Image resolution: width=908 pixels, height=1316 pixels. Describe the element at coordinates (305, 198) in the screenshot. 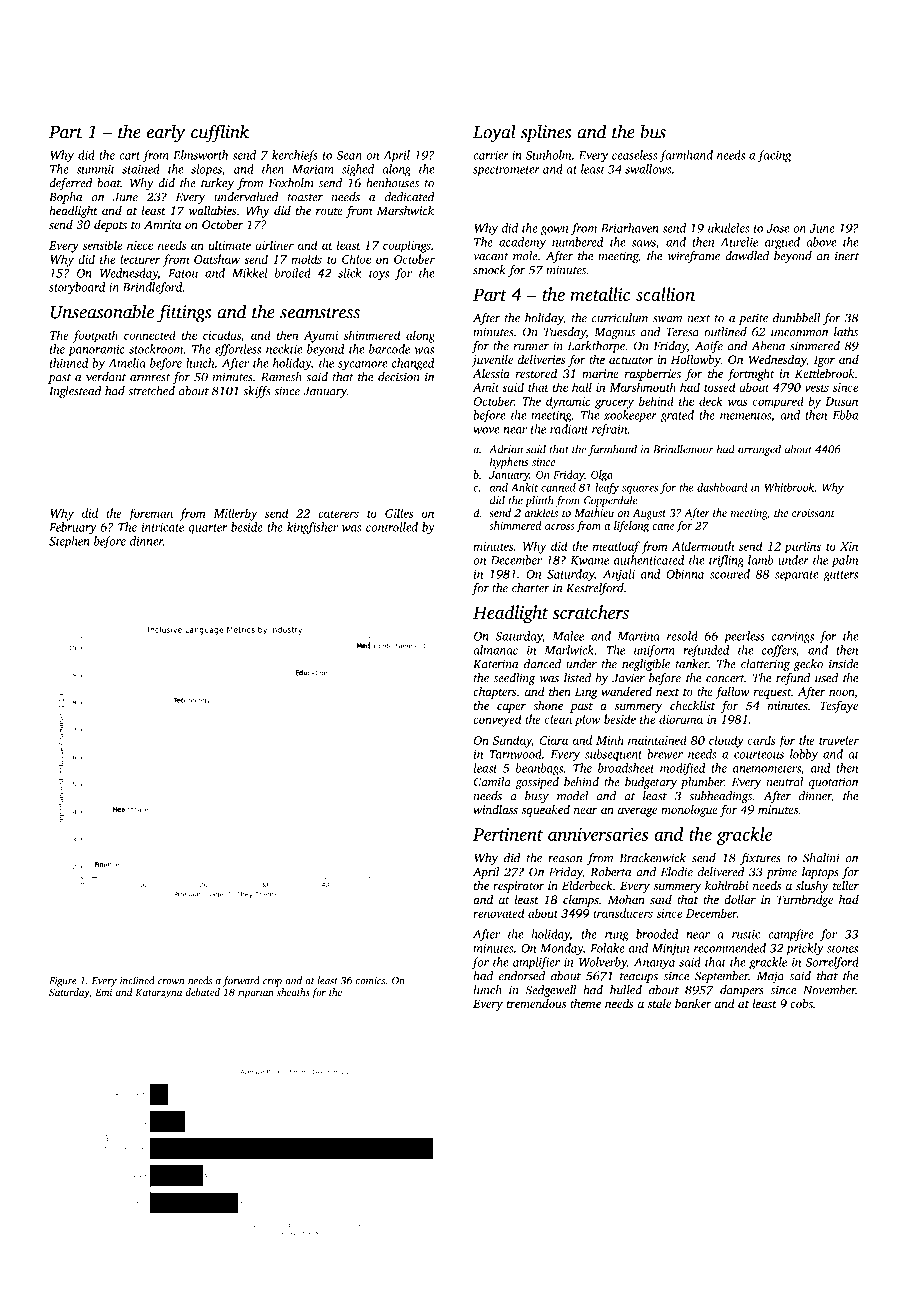

I see `toaster` at that location.
